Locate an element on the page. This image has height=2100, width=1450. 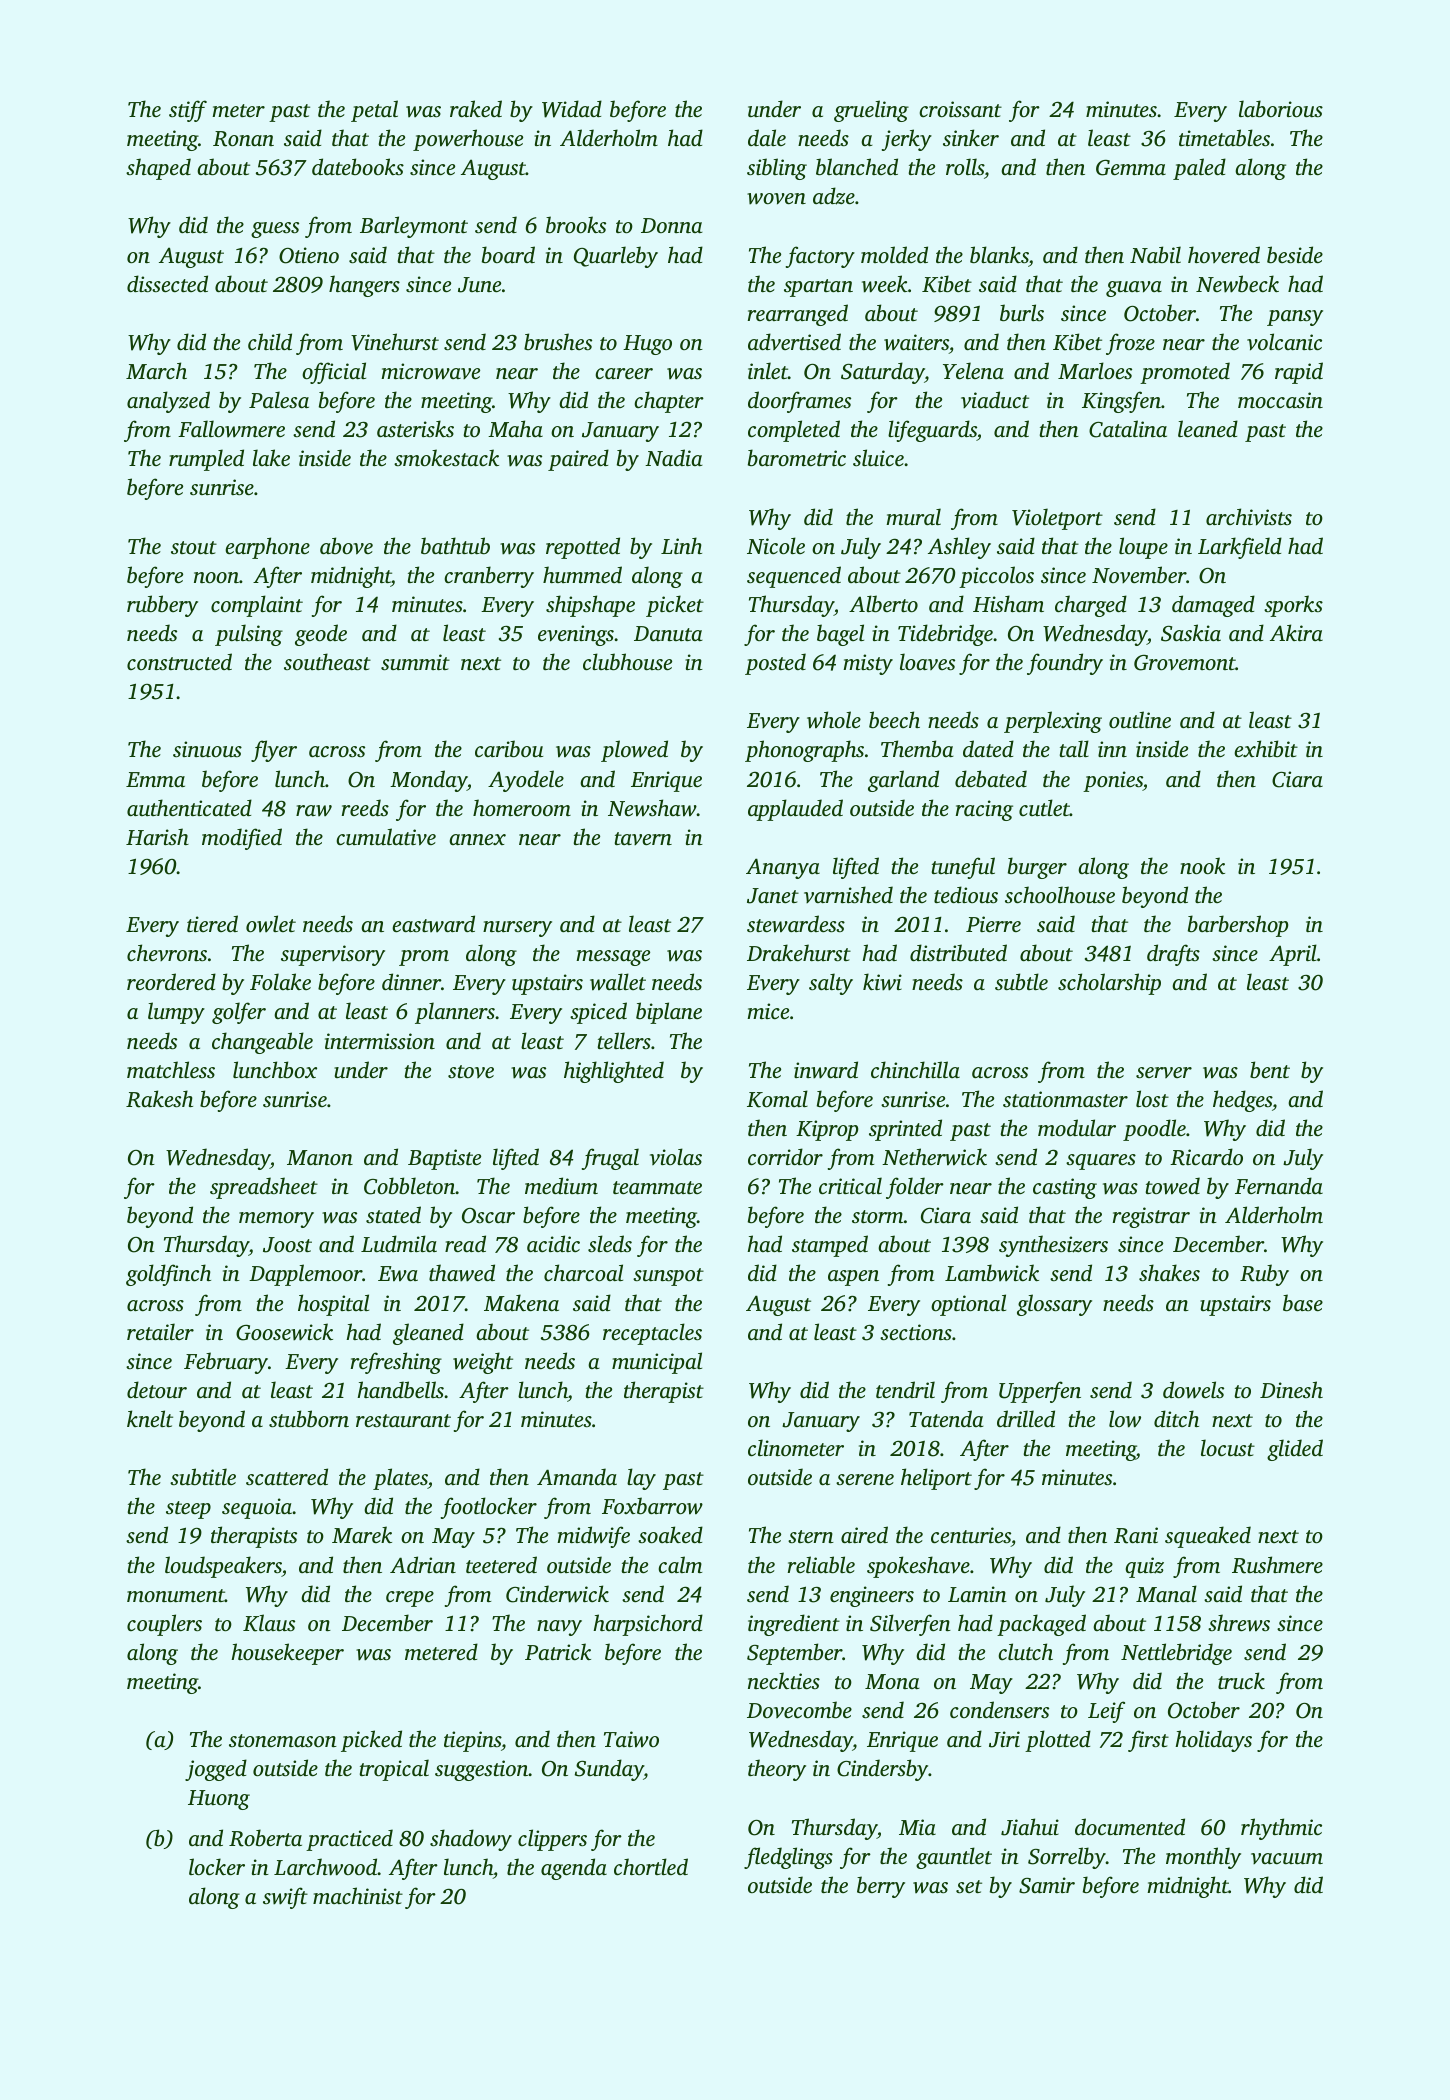
swift is located at coordinates (285, 1898).
